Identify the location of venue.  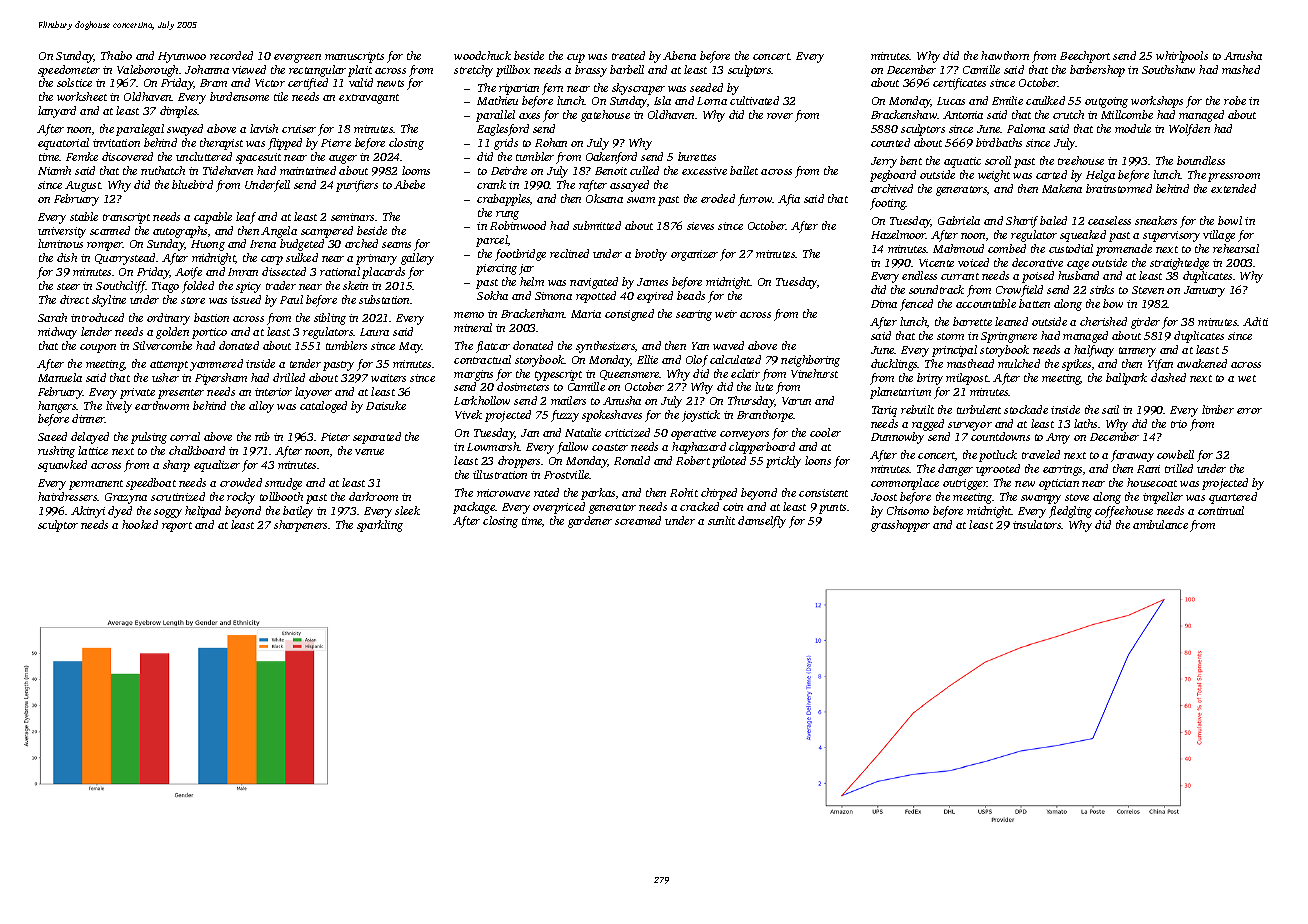
(369, 452).
